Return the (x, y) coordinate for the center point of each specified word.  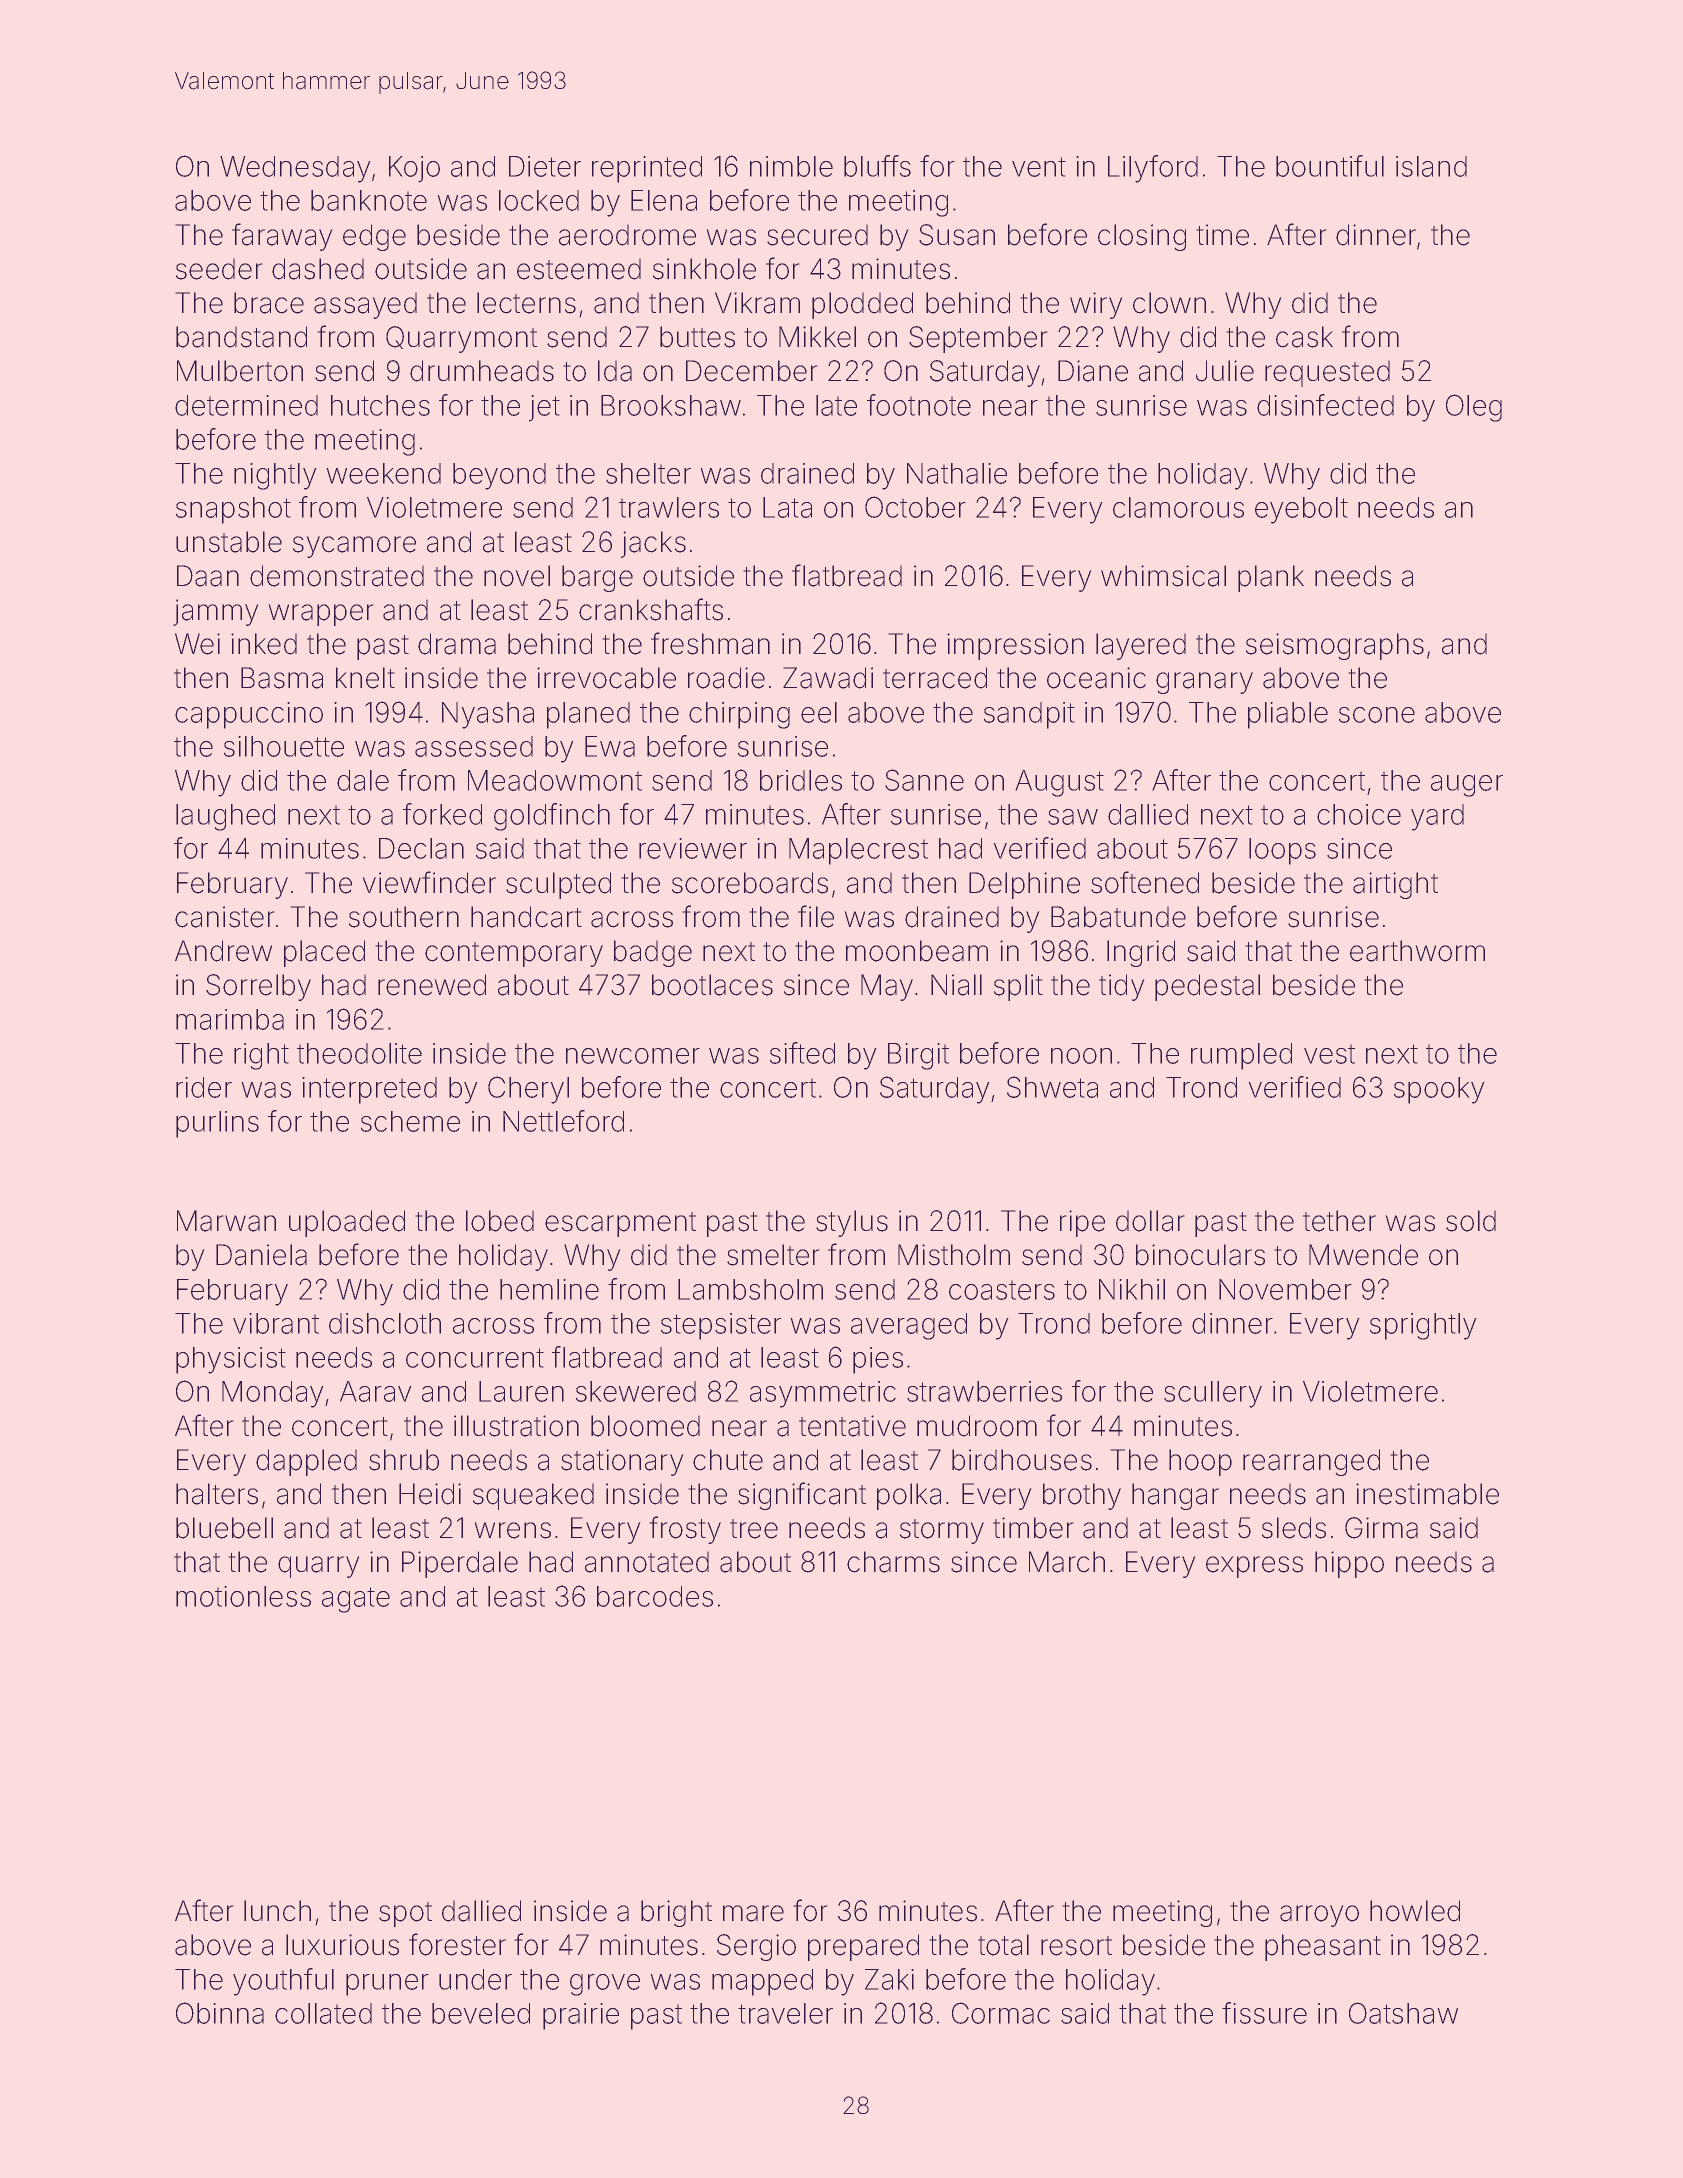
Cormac (1001, 2013)
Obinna (220, 2013)
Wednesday (295, 169)
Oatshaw (1403, 2013)
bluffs (877, 166)
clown (1169, 303)
